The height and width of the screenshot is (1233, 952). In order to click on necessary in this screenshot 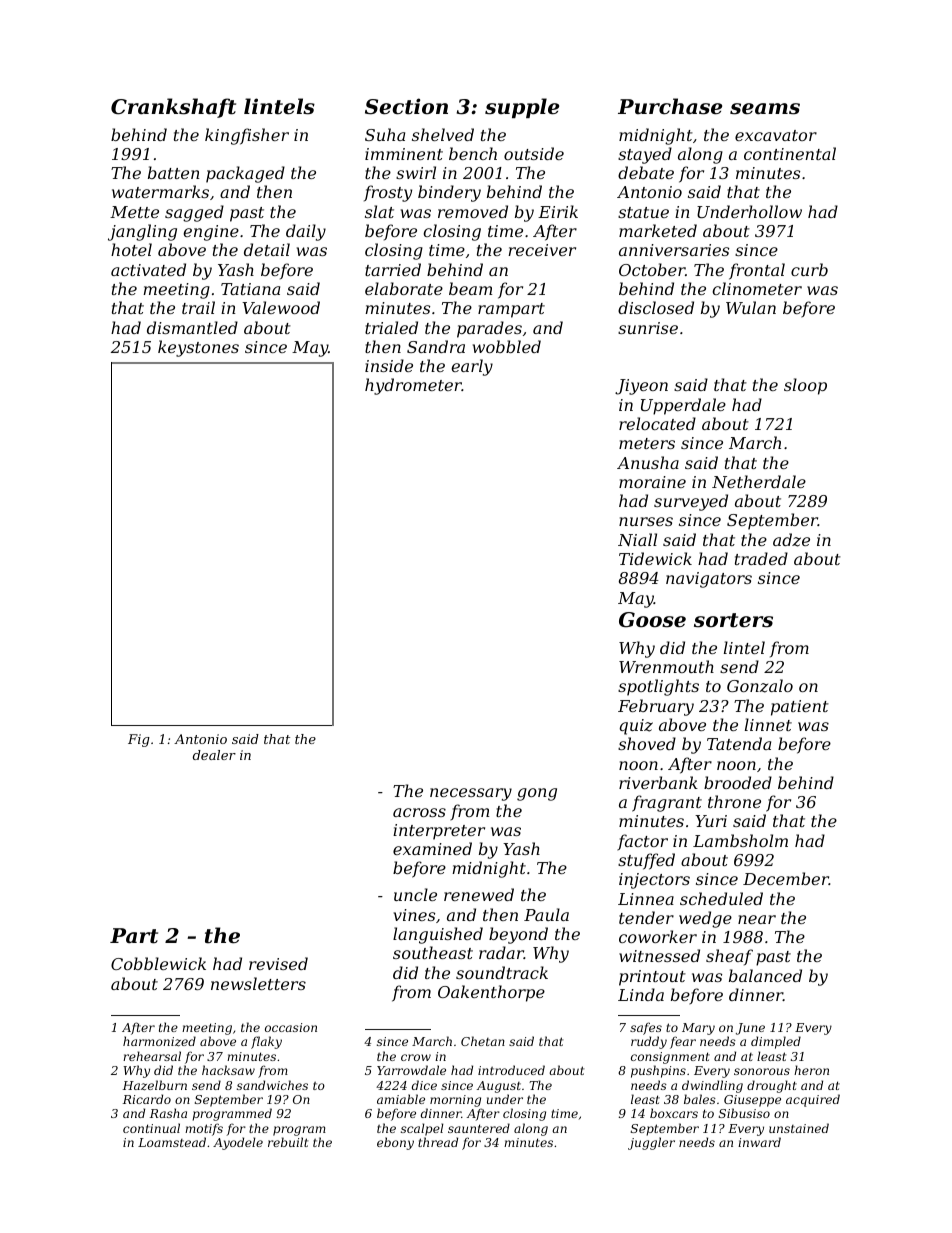, I will do `click(471, 794)`.
